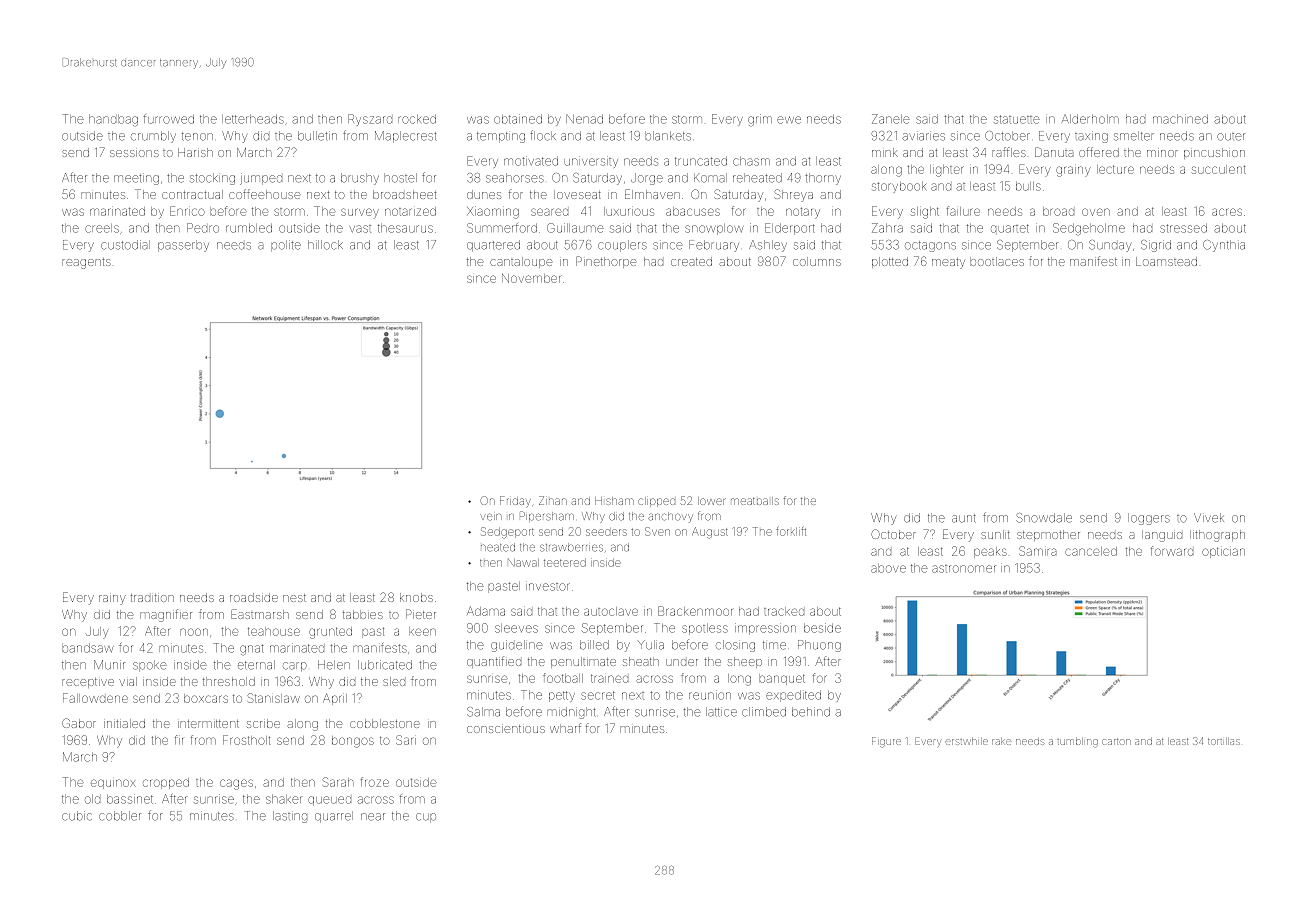 The width and height of the screenshot is (1308, 924). Describe the element at coordinates (1180, 119) in the screenshot. I see `machined` at that location.
